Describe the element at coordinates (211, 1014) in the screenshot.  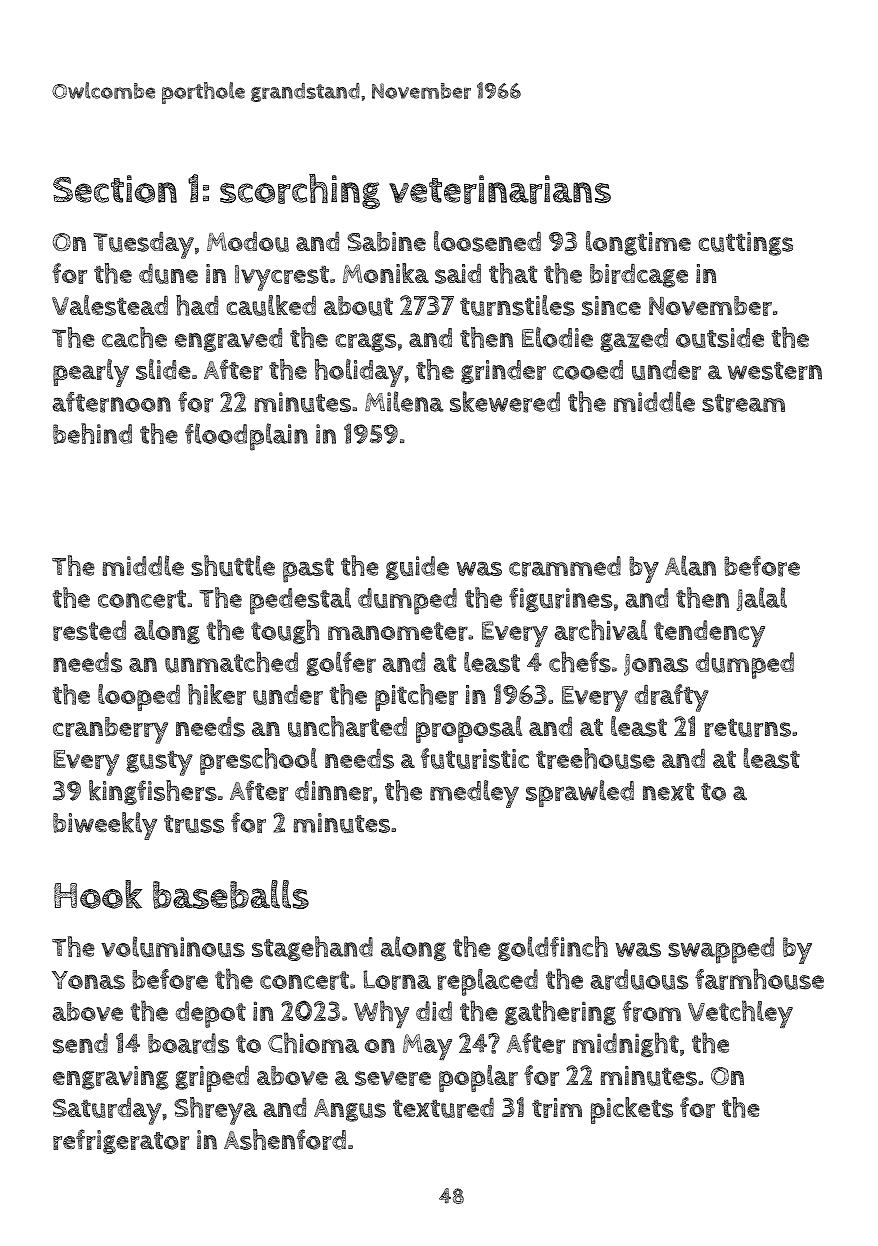
I see `depot` at that location.
